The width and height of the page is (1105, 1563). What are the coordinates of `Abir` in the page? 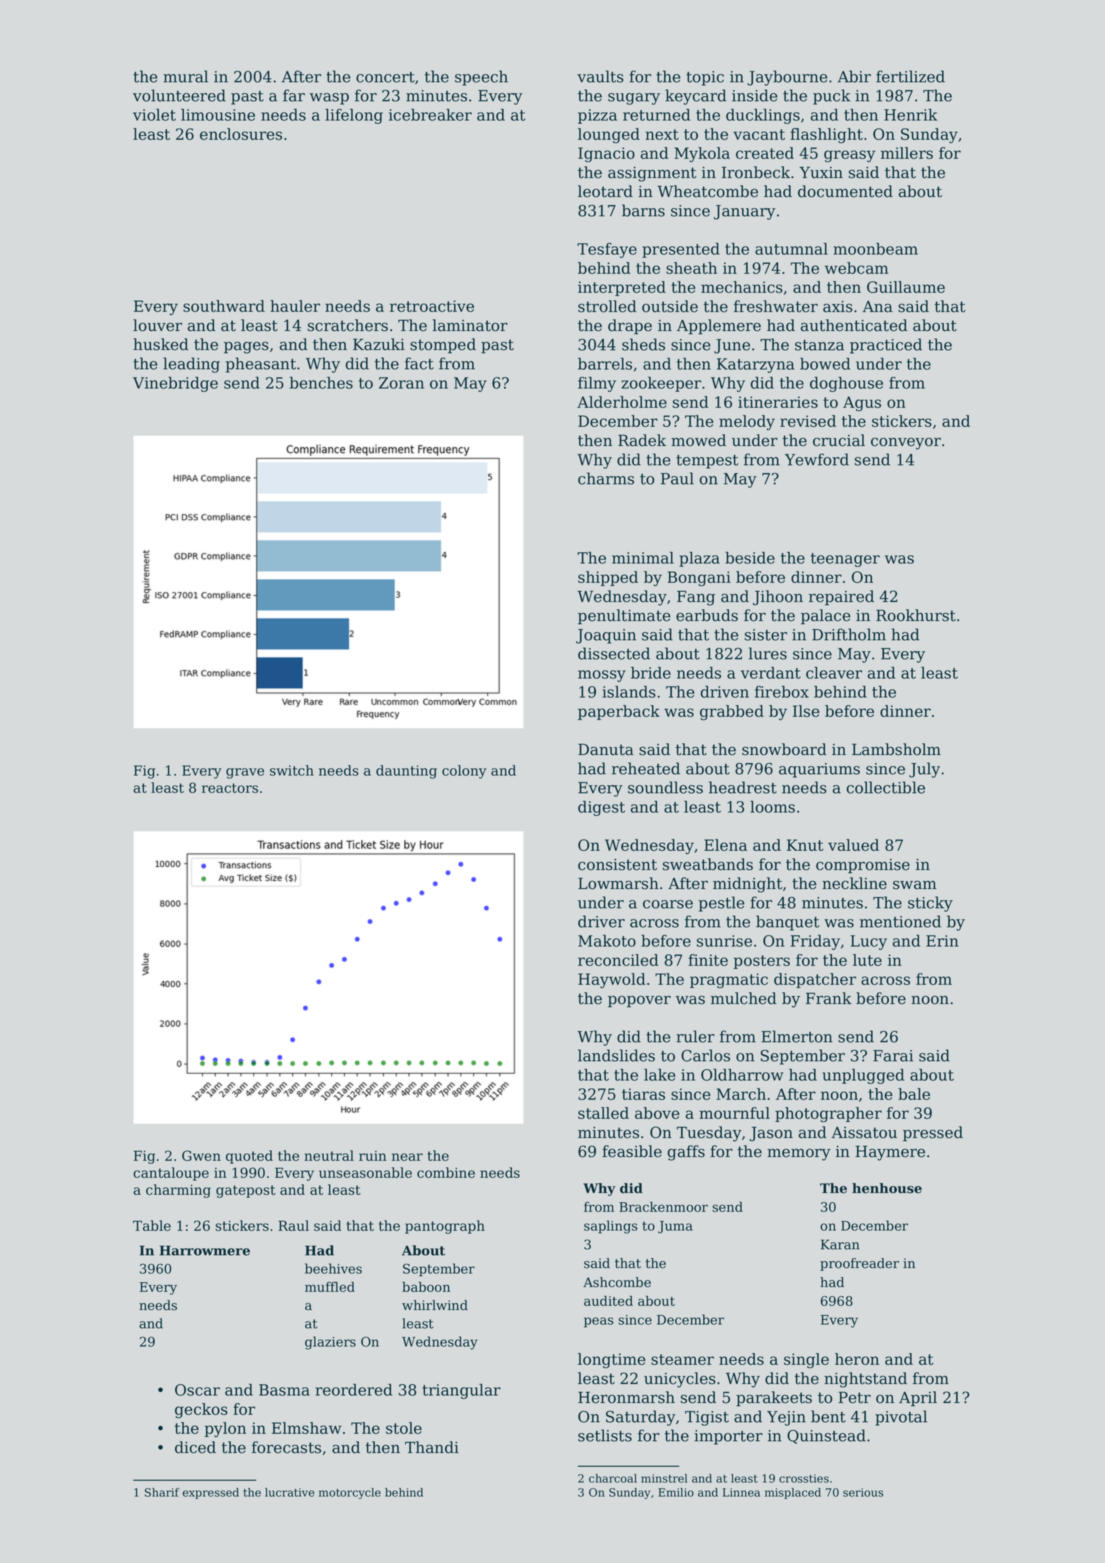 It's located at (854, 76).
